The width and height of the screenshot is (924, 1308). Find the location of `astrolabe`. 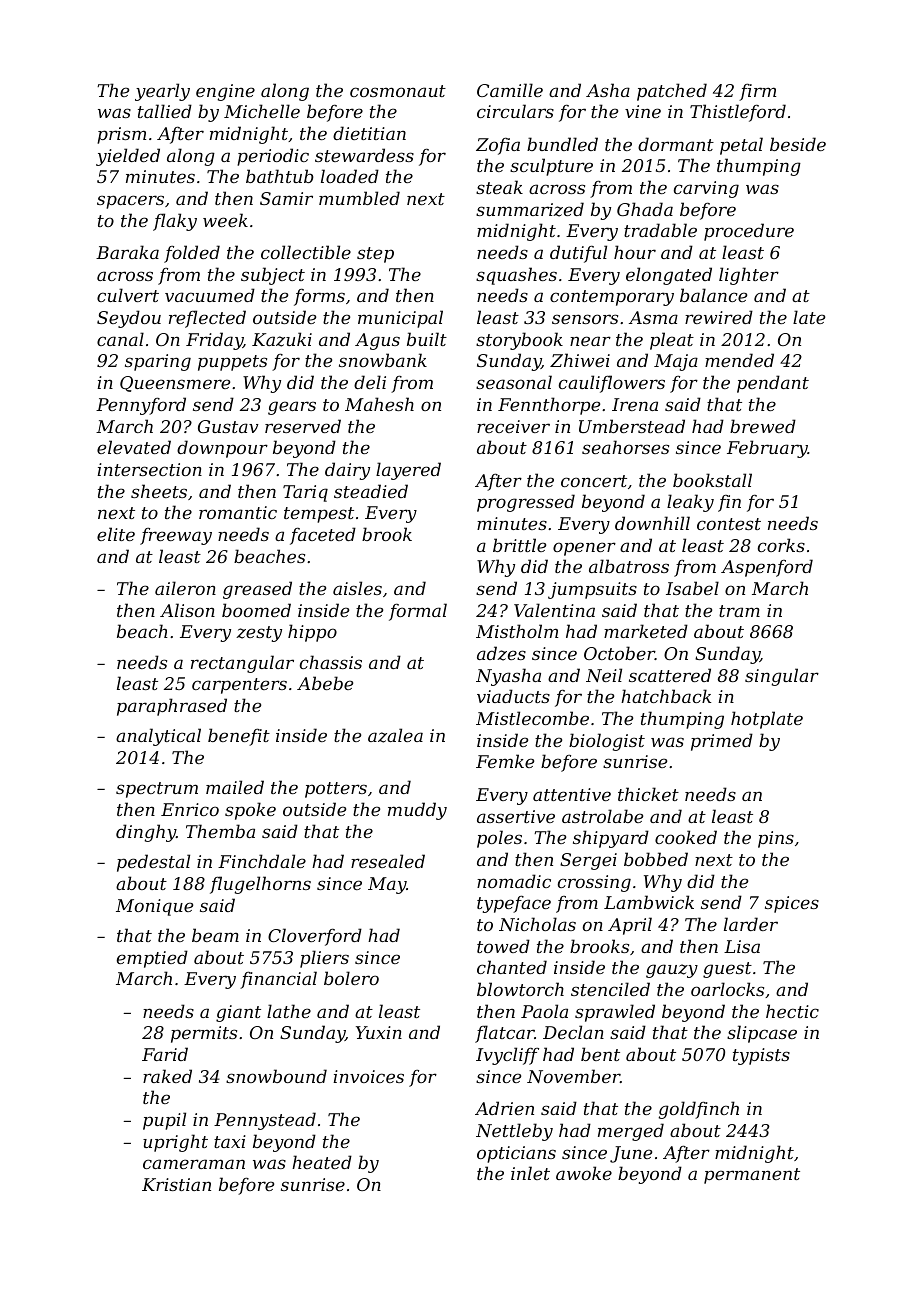

astrolabe is located at coordinates (602, 816).
